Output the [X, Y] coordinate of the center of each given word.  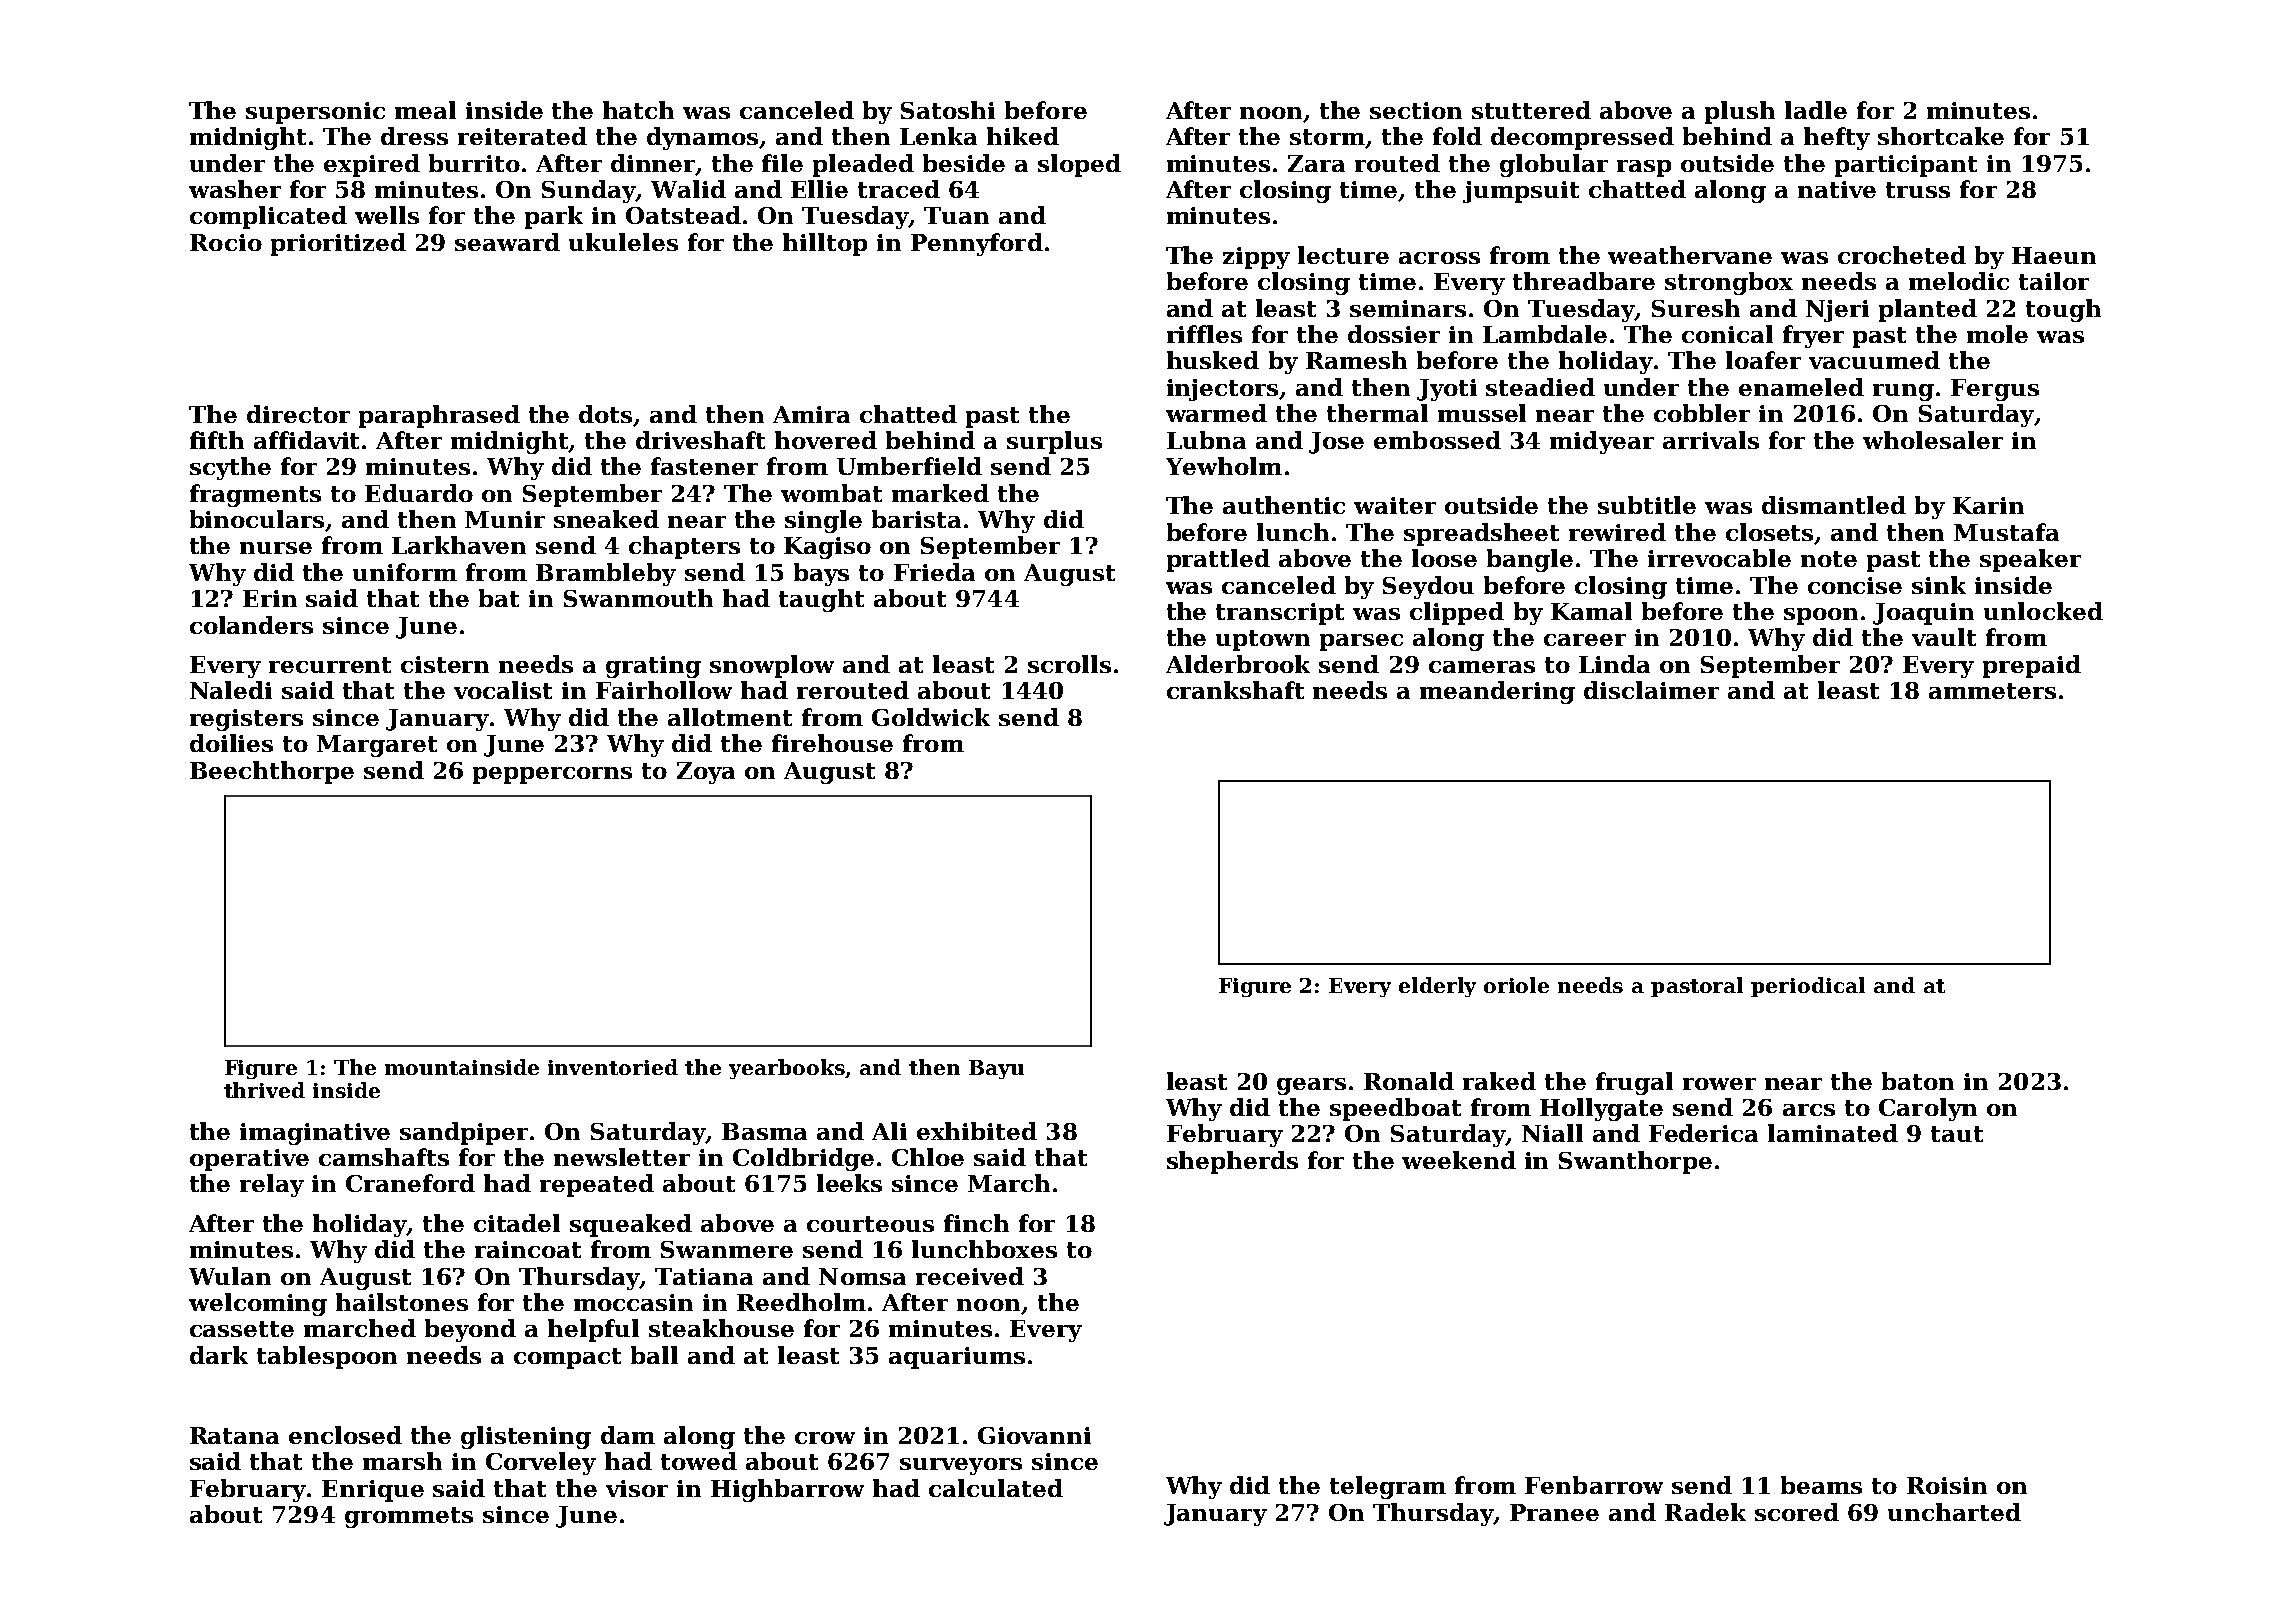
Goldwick [931, 717]
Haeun [2054, 255]
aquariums [957, 1358]
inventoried [613, 1067]
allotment [730, 717]
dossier [1394, 334]
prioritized [338, 244]
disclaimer [1651, 690]
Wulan [230, 1276]
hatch [638, 110]
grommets [409, 1517]
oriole [1516, 985]
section [1416, 110]
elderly [1437, 987]
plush [1740, 112]
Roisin [1947, 1485]
